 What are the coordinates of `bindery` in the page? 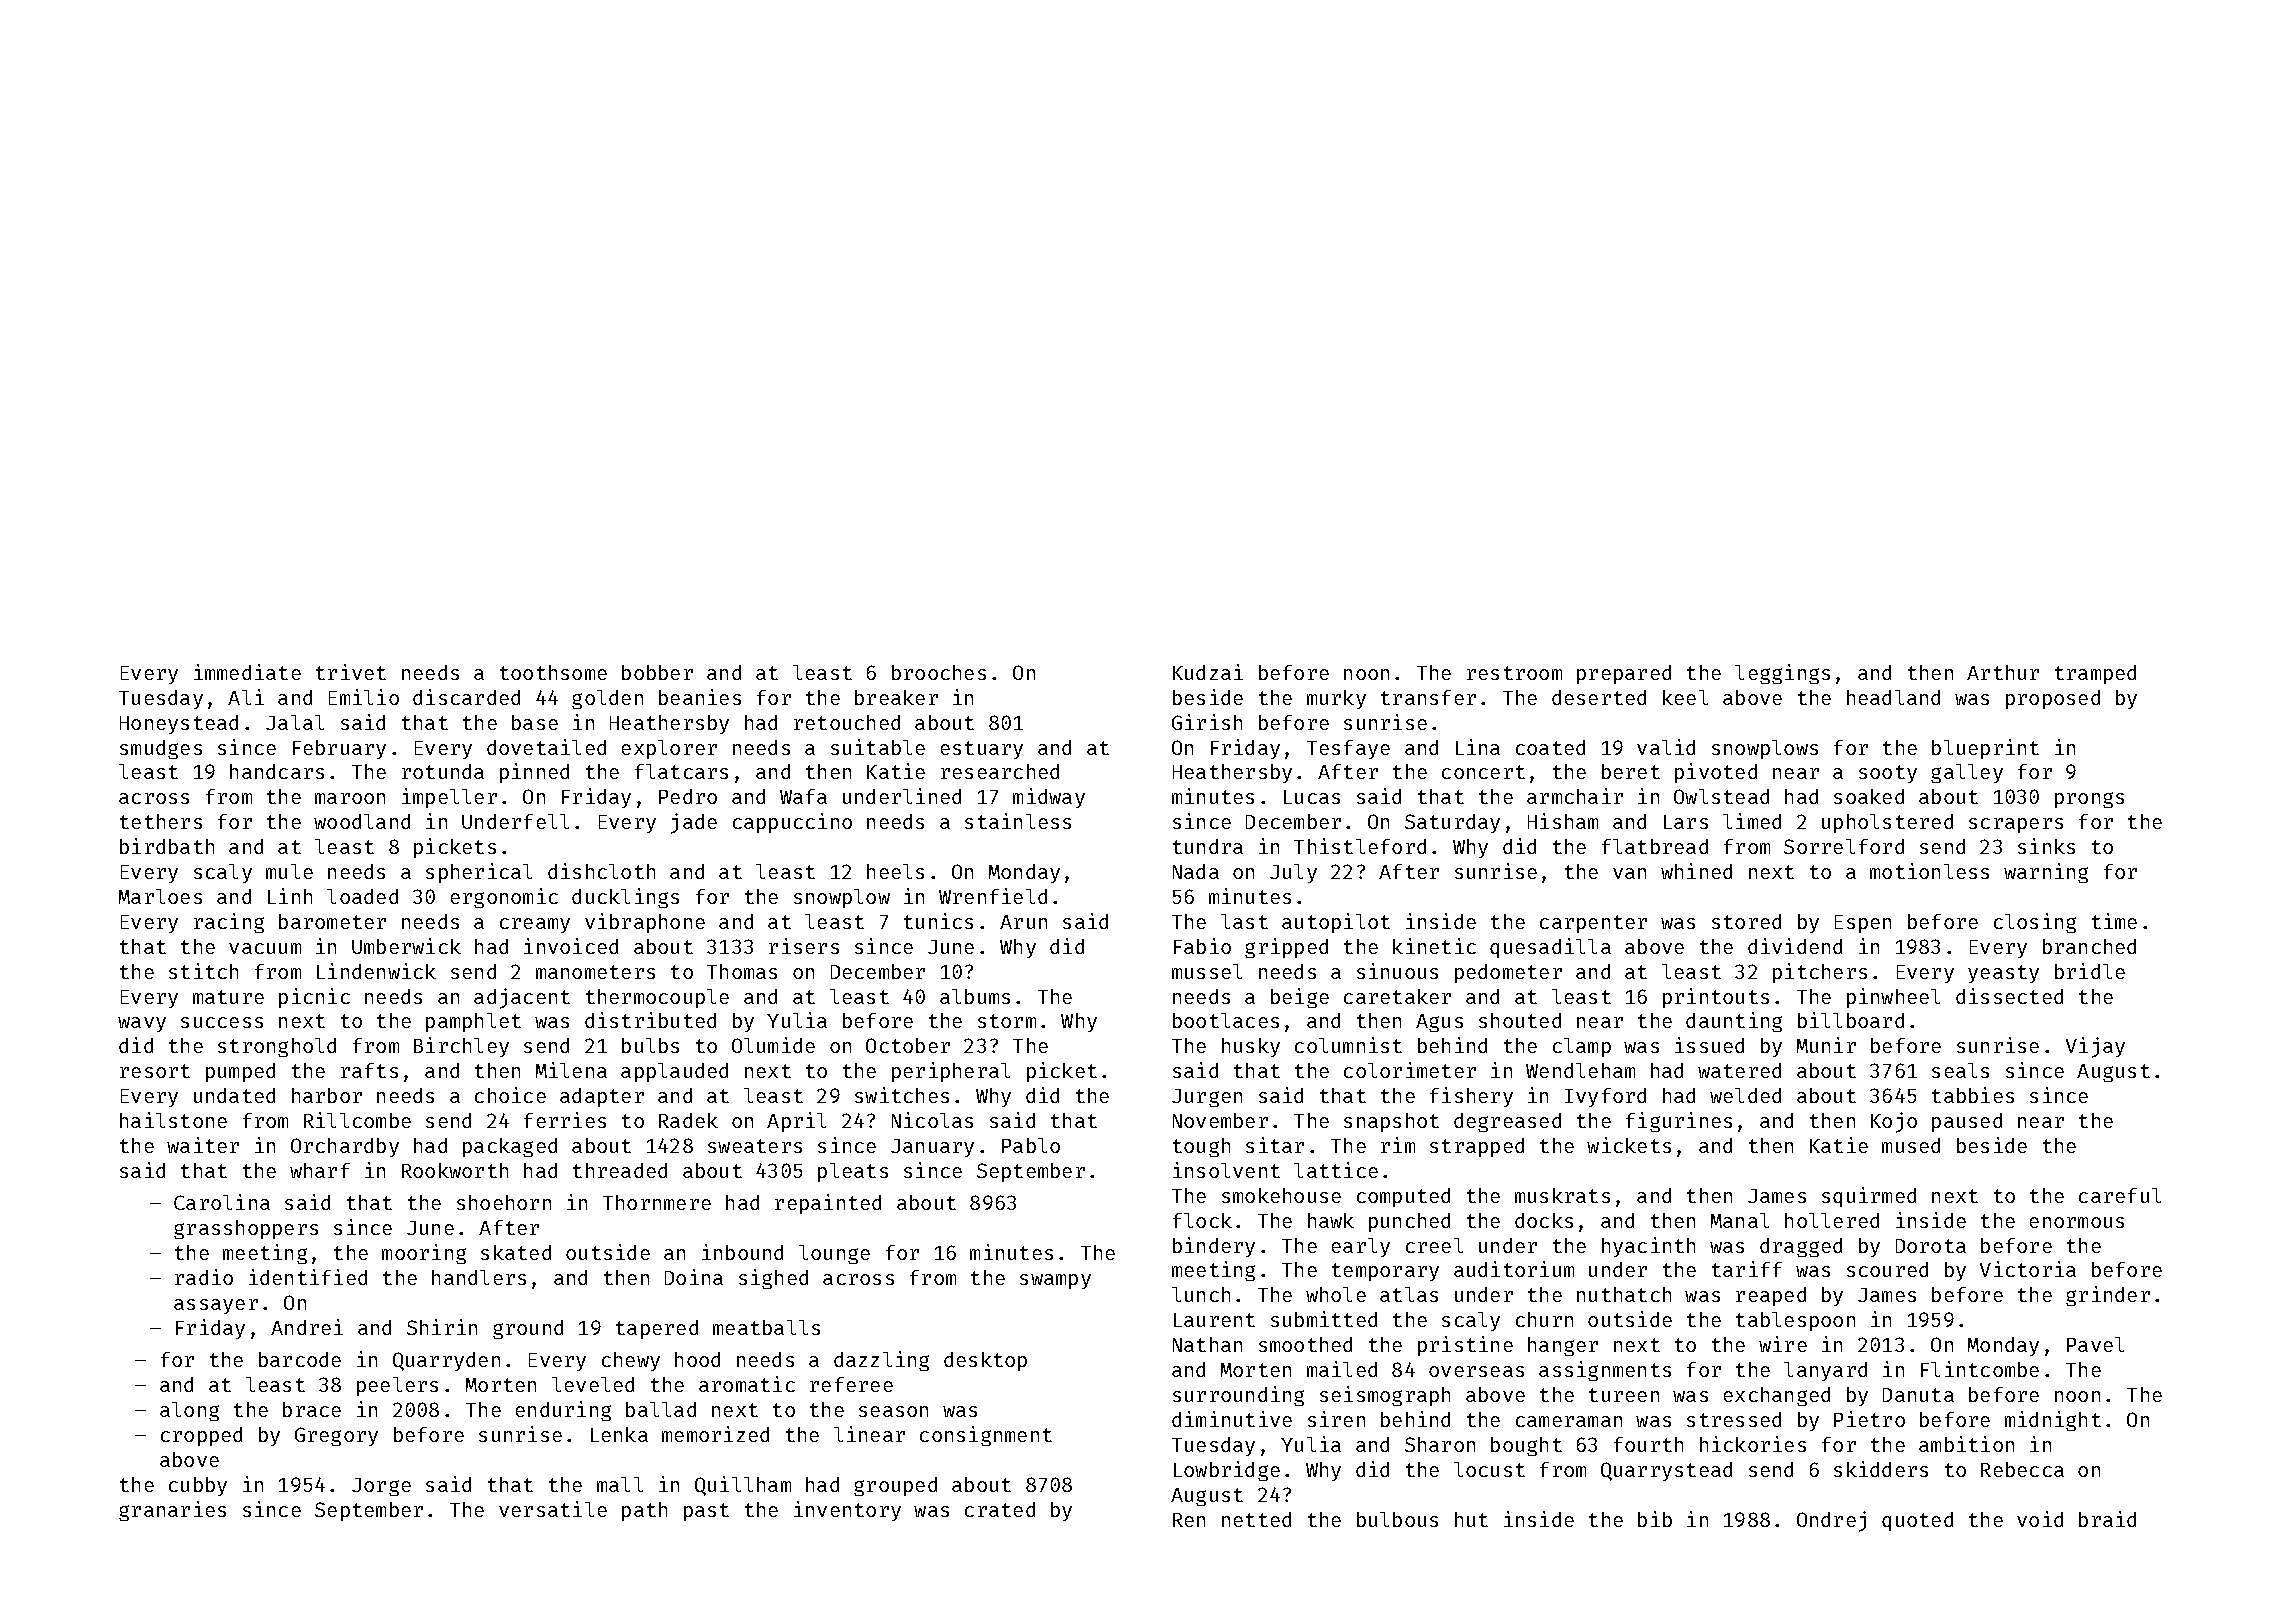 It's located at (1214, 1247).
